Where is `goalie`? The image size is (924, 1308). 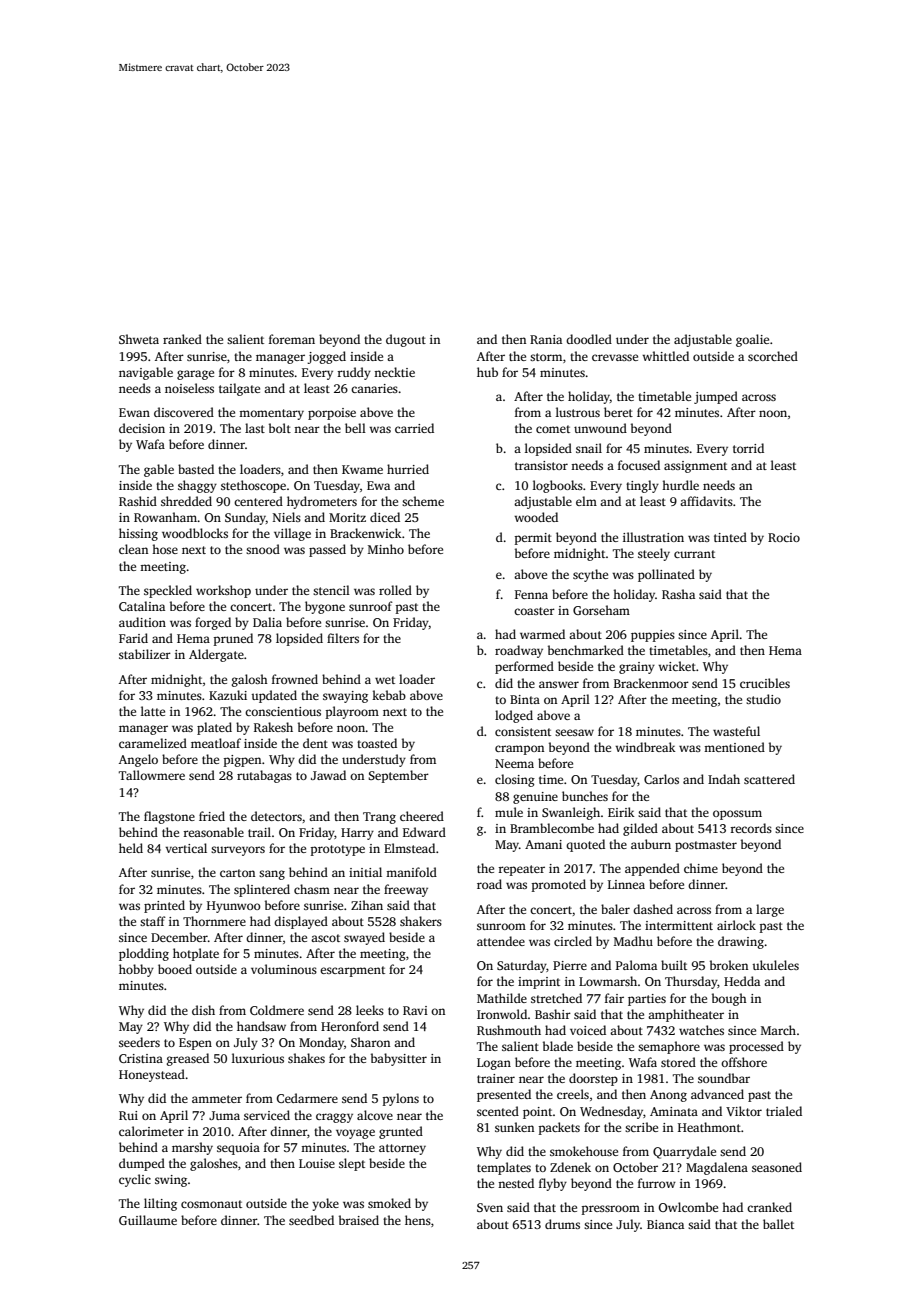
goalie is located at coordinates (752, 340).
